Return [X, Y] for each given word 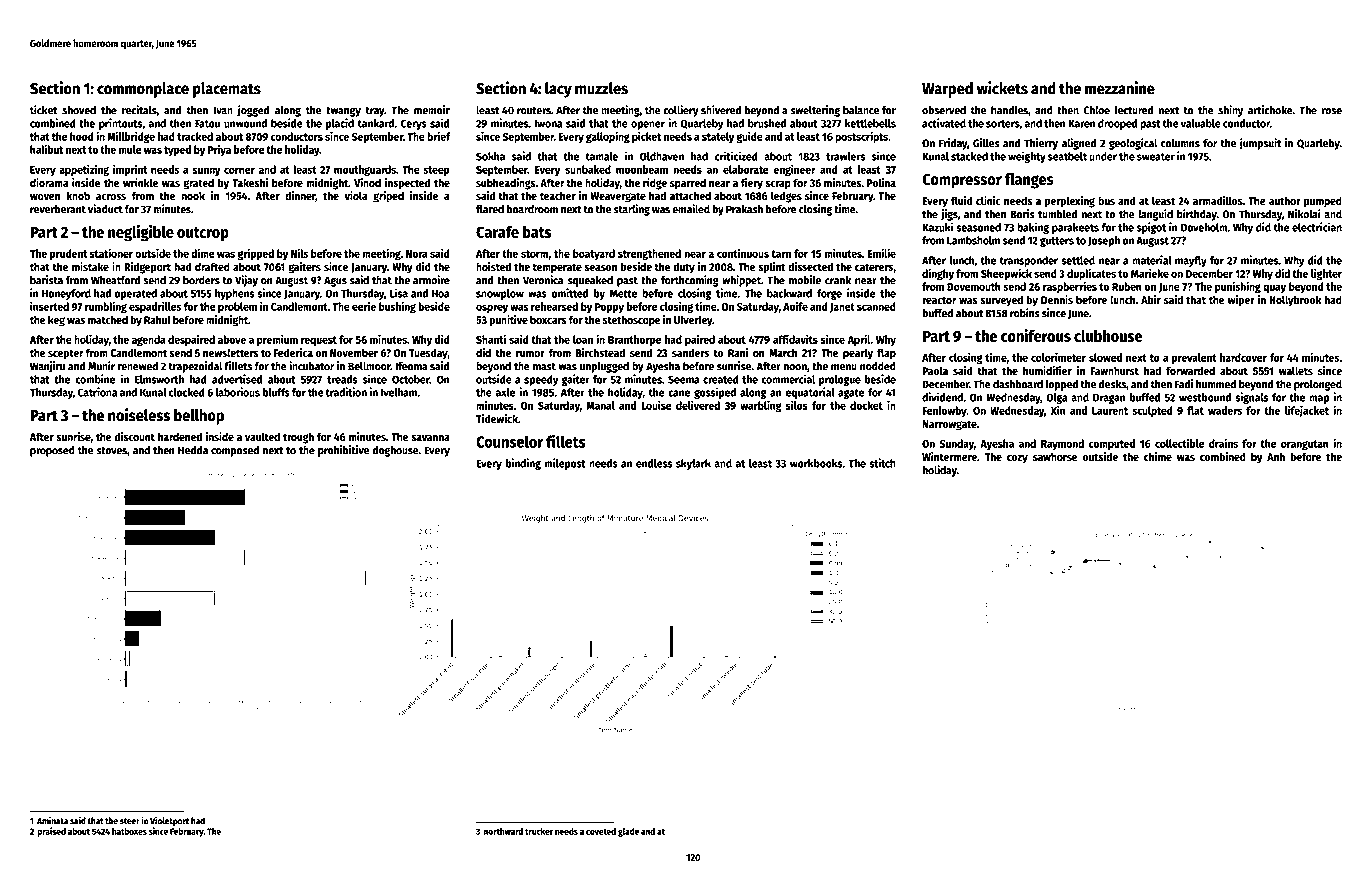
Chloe [1097, 110]
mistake [90, 266]
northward [503, 831]
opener [648, 125]
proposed [52, 451]
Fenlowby [944, 411]
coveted [601, 831]
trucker [539, 831]
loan [583, 339]
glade [628, 832]
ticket [43, 110]
